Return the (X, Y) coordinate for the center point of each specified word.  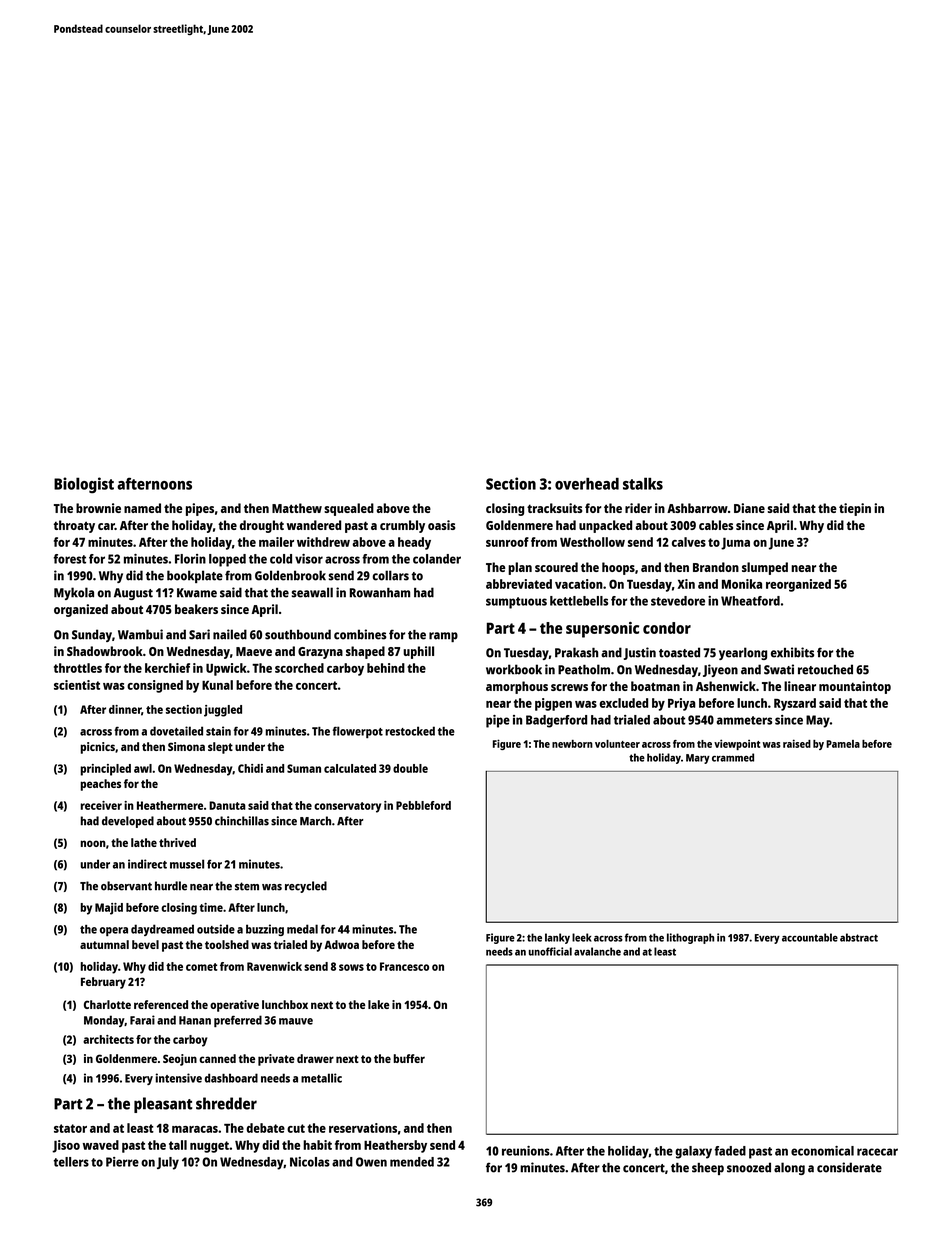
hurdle (171, 886)
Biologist (84, 485)
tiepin (855, 509)
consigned (155, 686)
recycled (306, 887)
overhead (587, 484)
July (168, 1163)
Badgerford (556, 721)
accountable (810, 937)
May (818, 721)
